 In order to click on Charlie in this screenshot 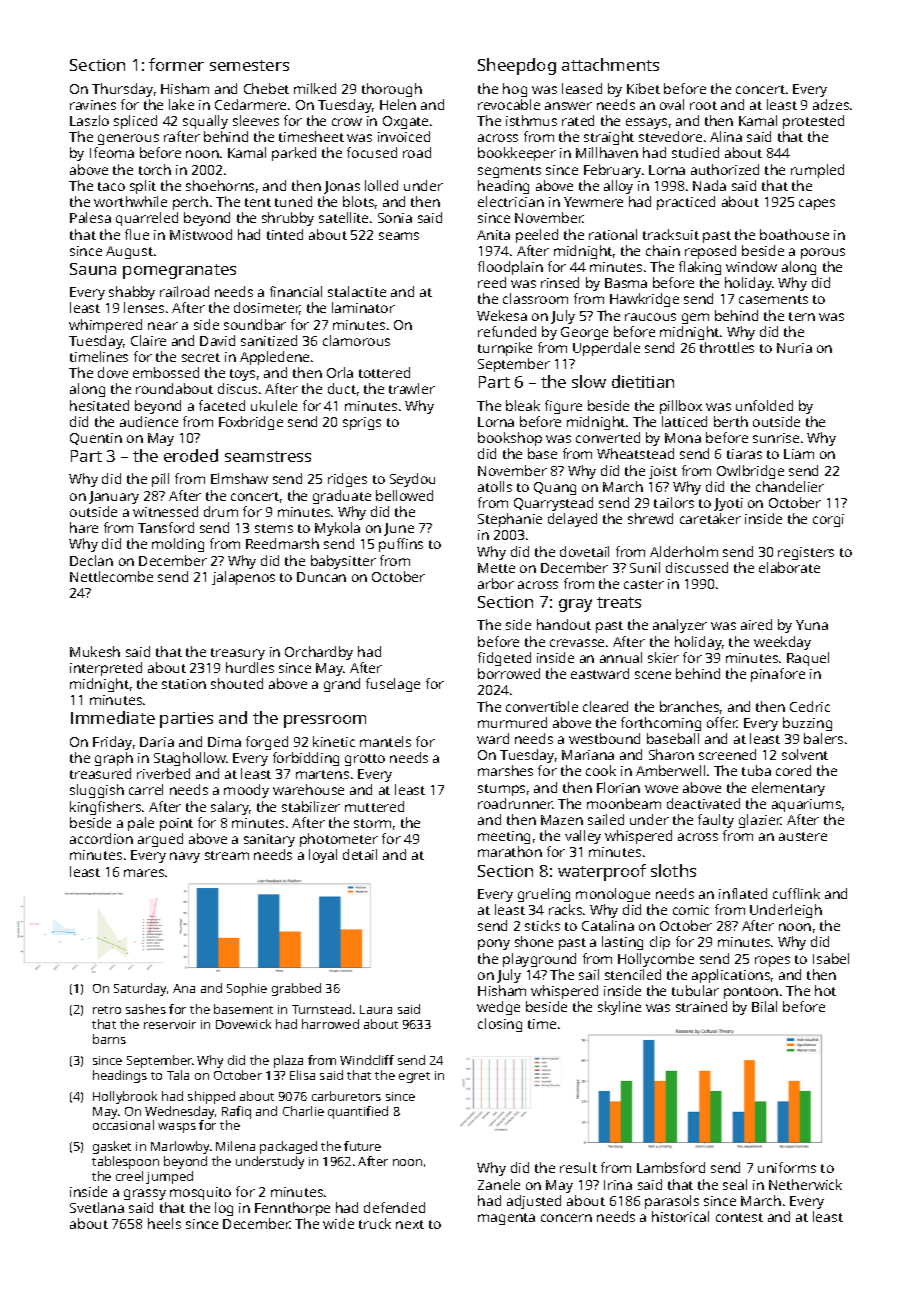, I will do `click(303, 1111)`.
